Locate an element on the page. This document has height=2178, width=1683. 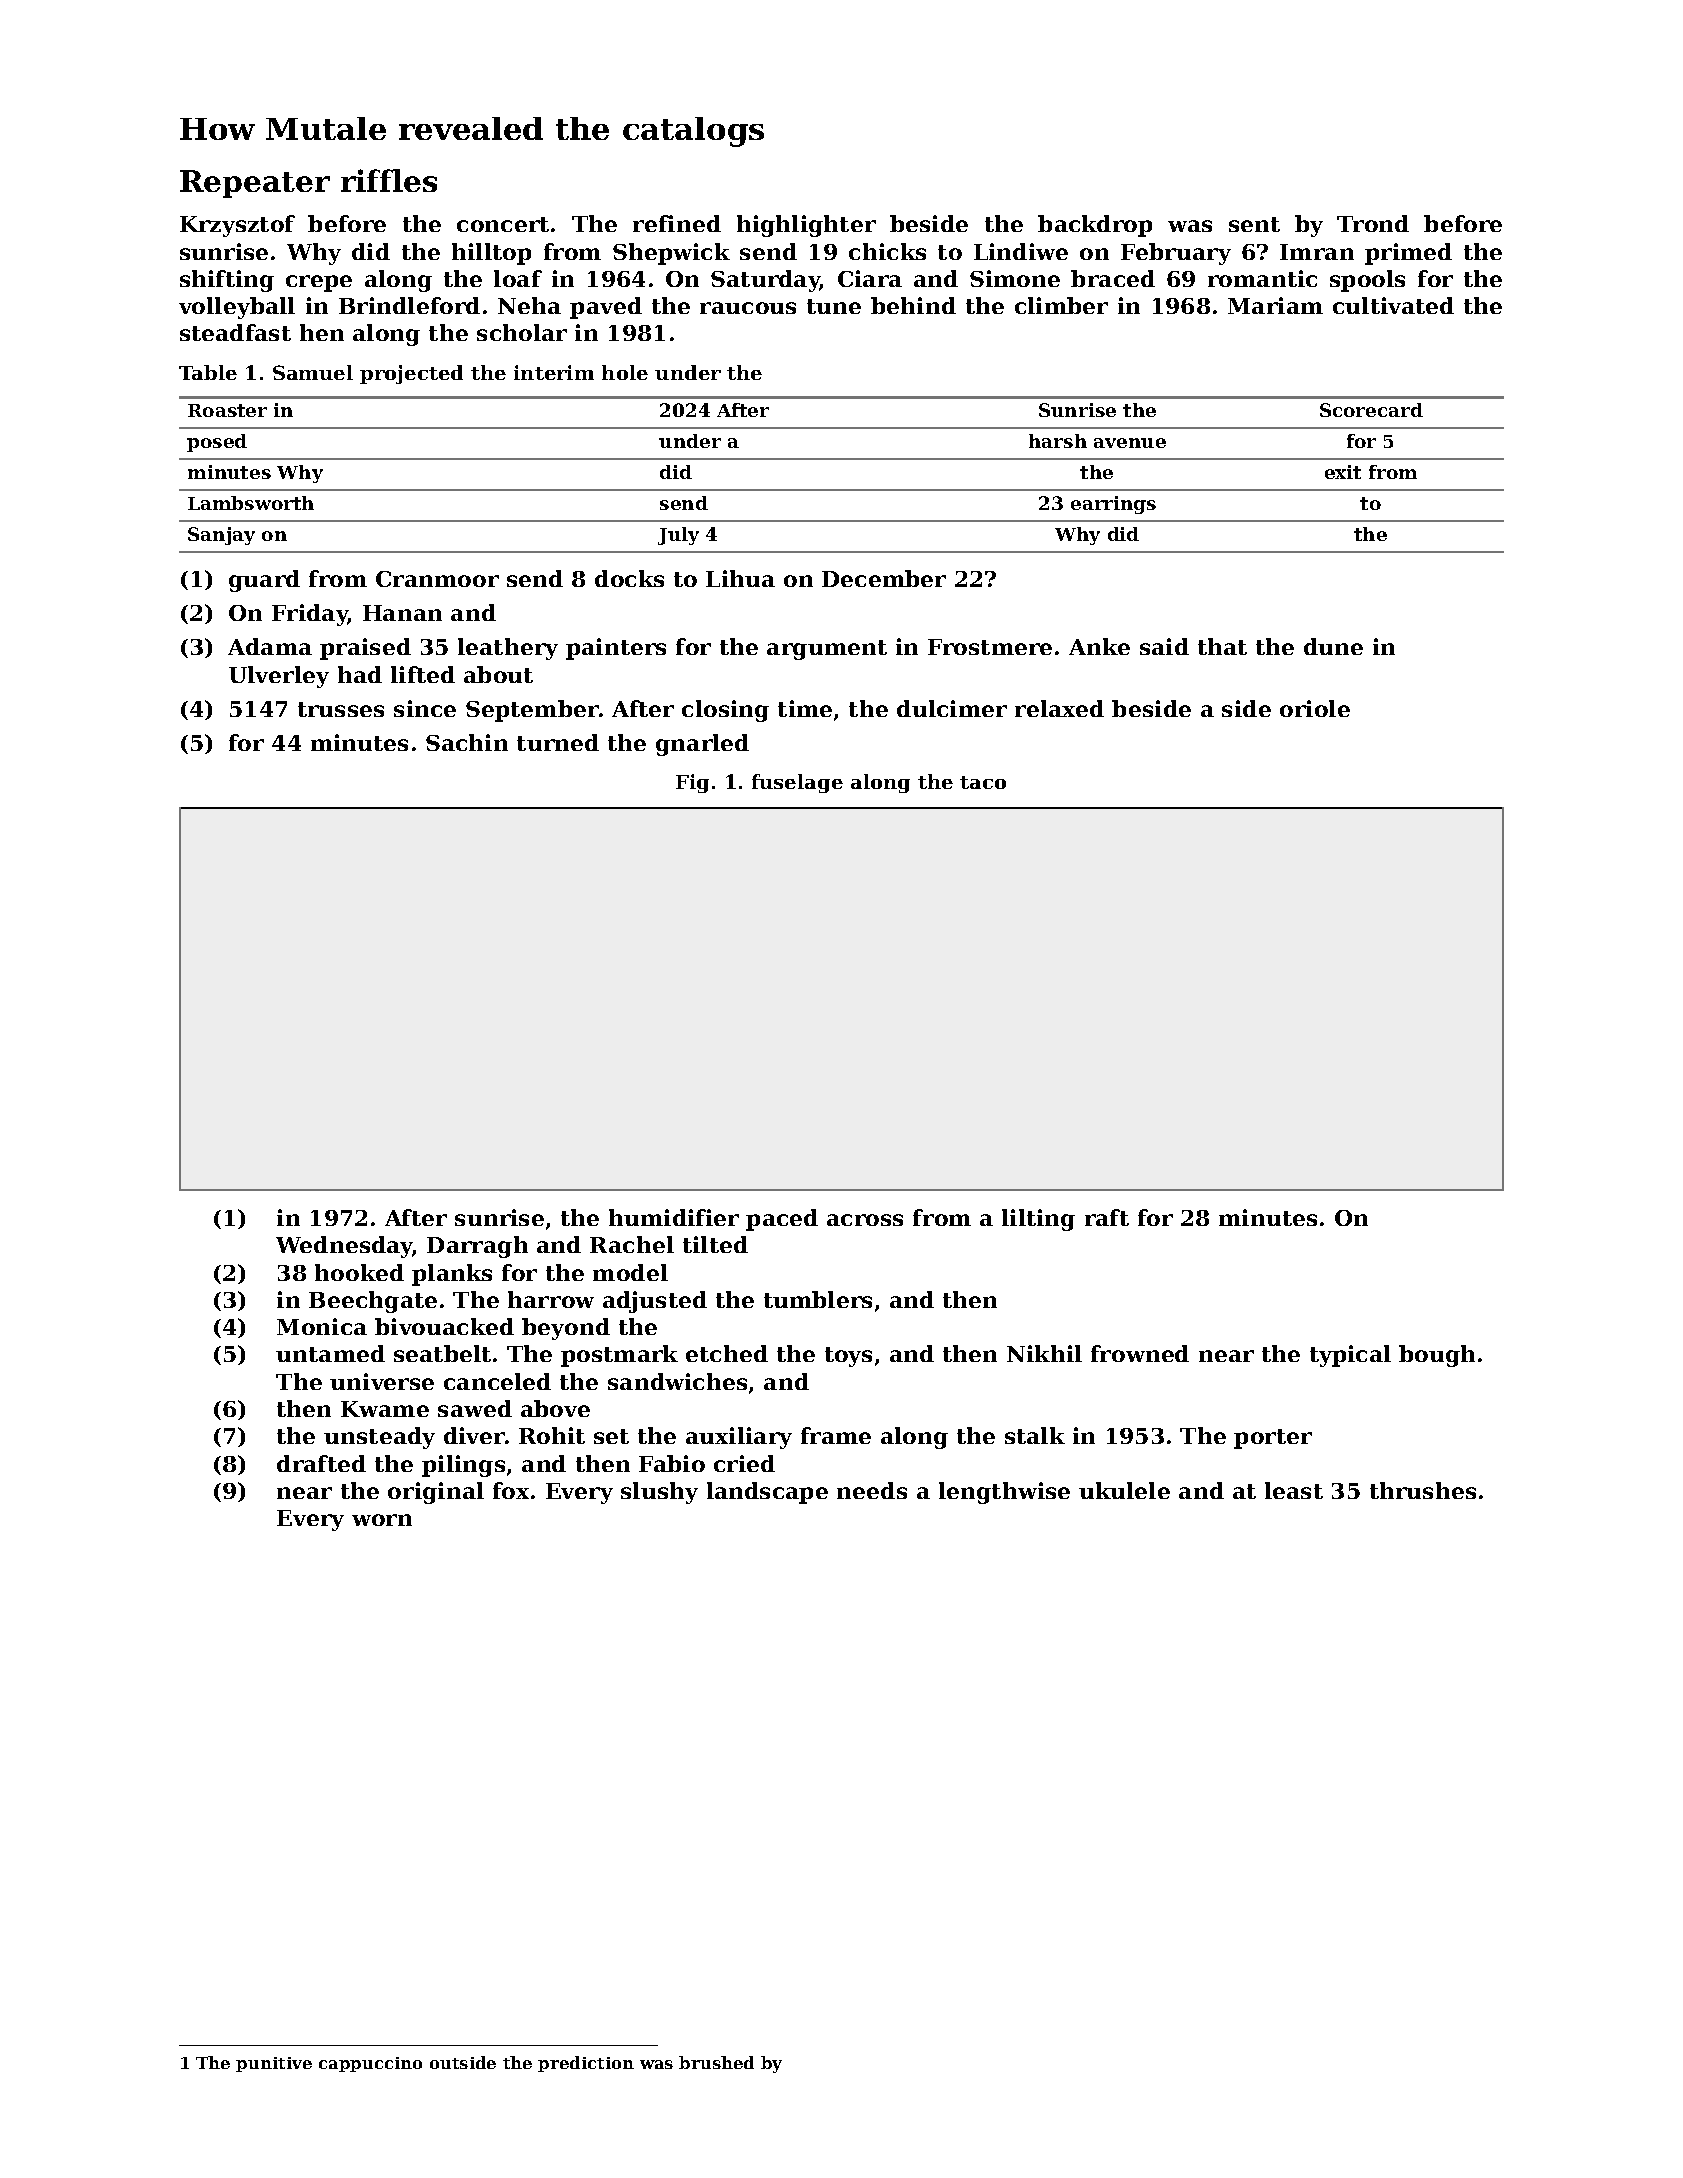
Rohit is located at coordinates (552, 1435).
